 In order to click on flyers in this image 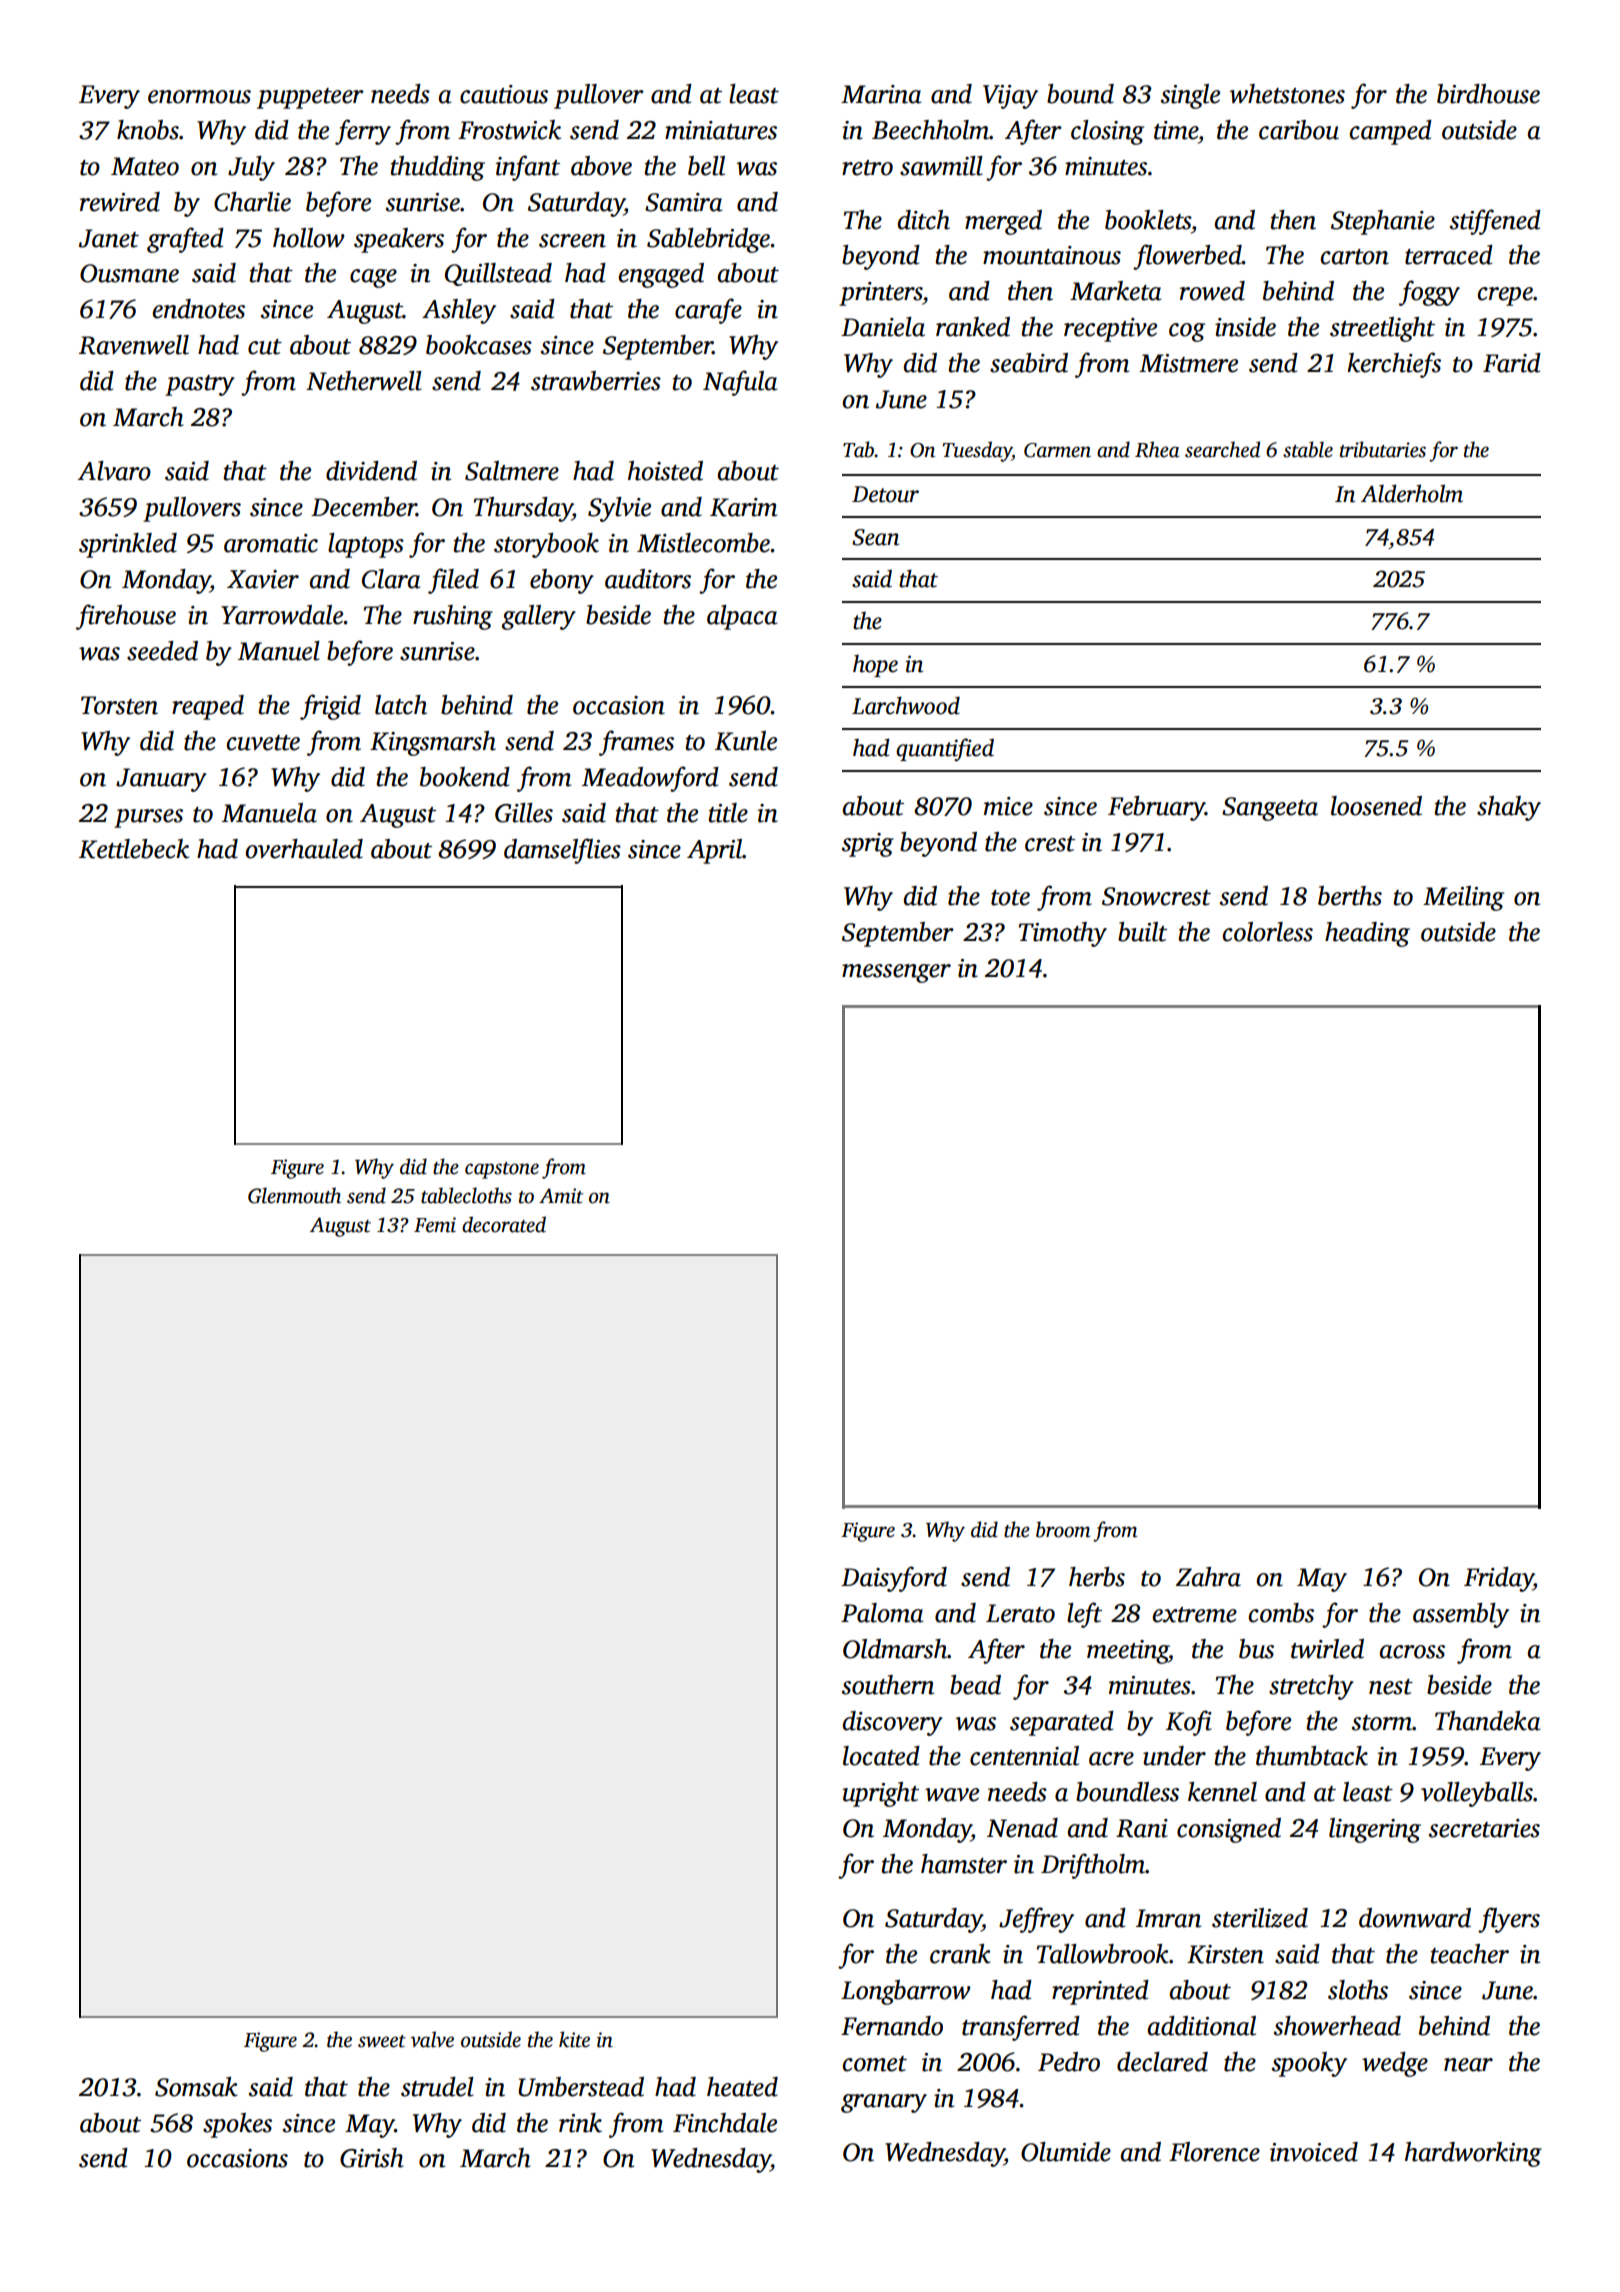, I will do `click(1509, 1920)`.
